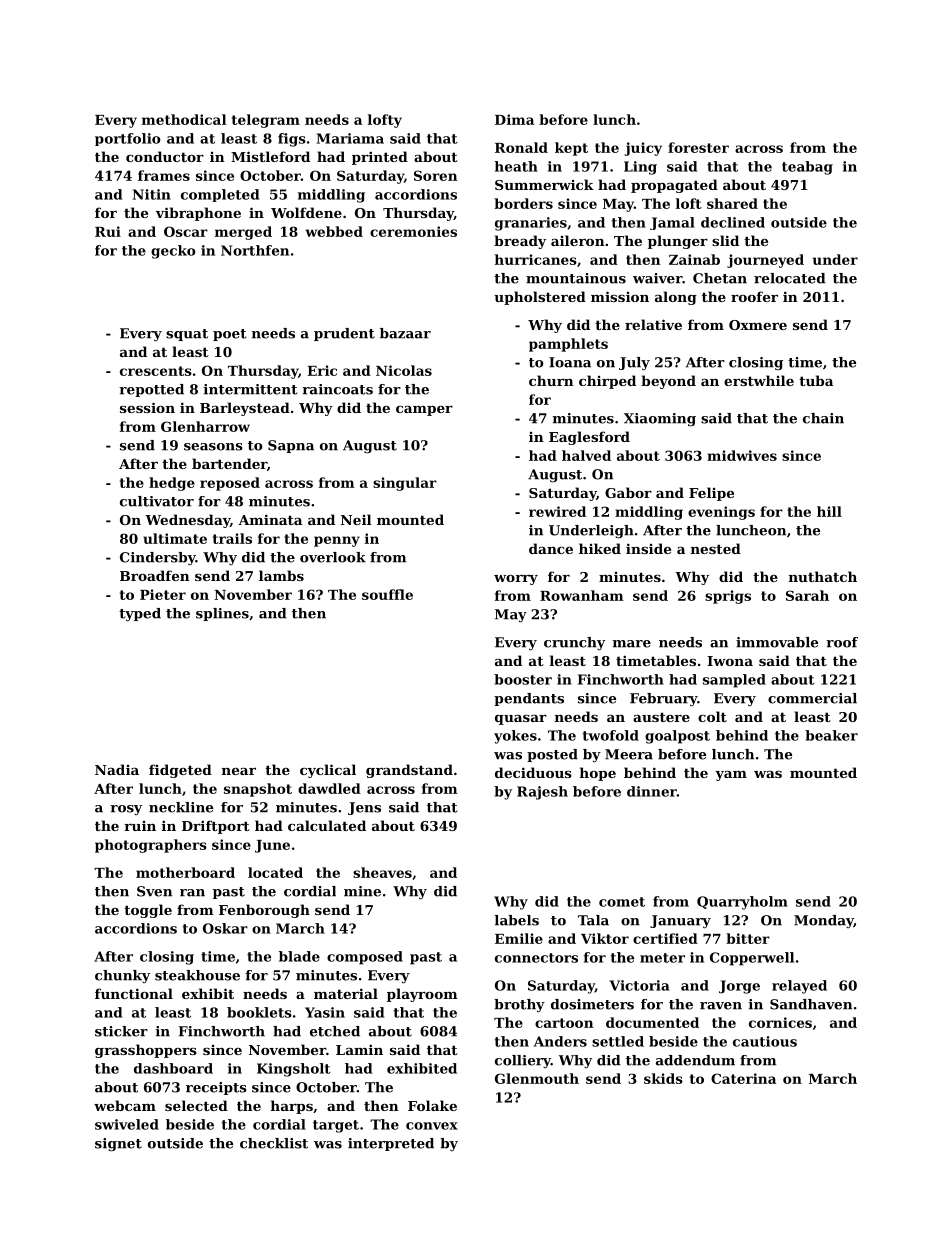 The height and width of the page is (1233, 952). What do you see at coordinates (743, 1078) in the page?
I see `Caterina` at bounding box center [743, 1078].
